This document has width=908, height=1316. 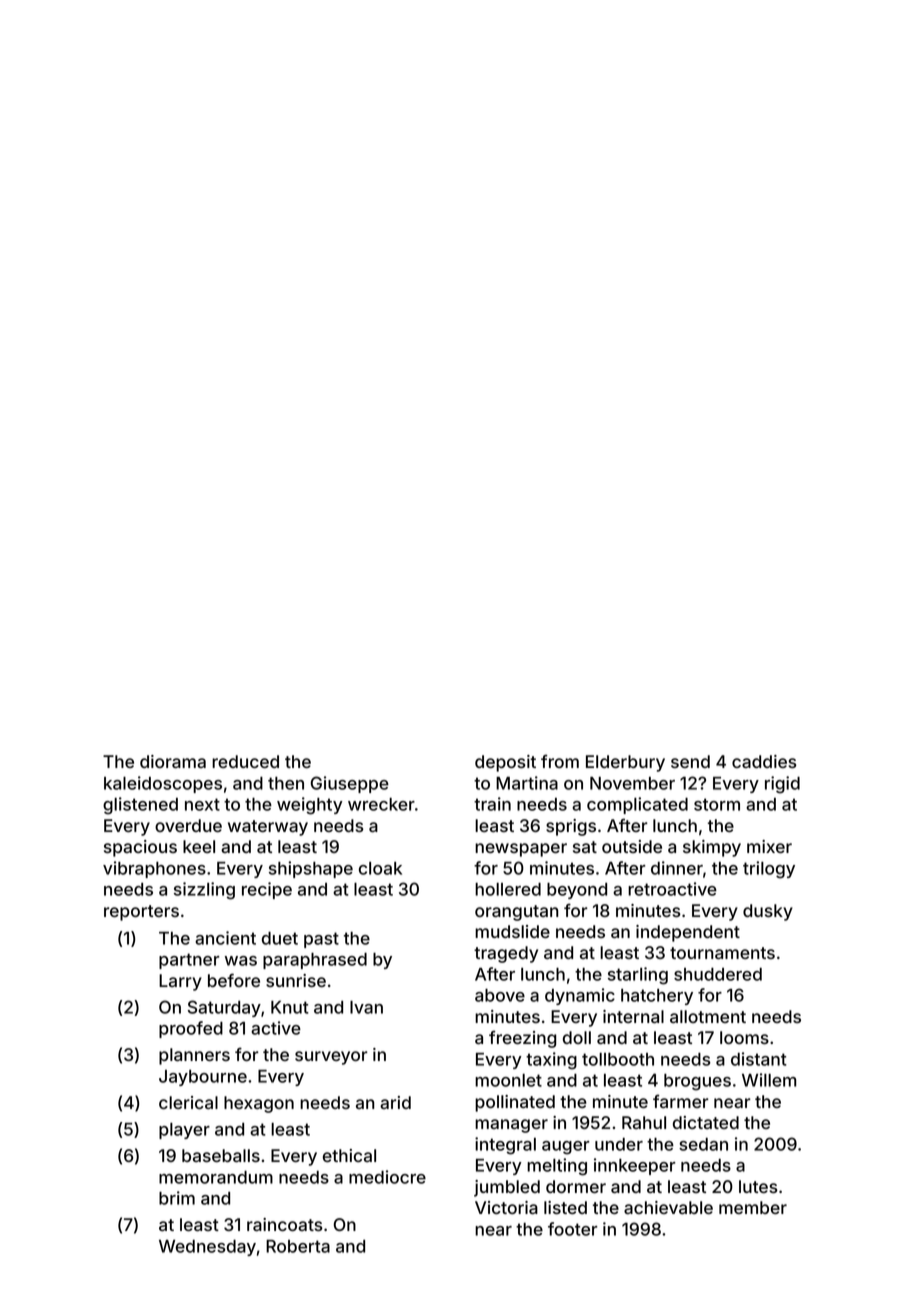 I want to click on arid, so click(x=395, y=1102).
